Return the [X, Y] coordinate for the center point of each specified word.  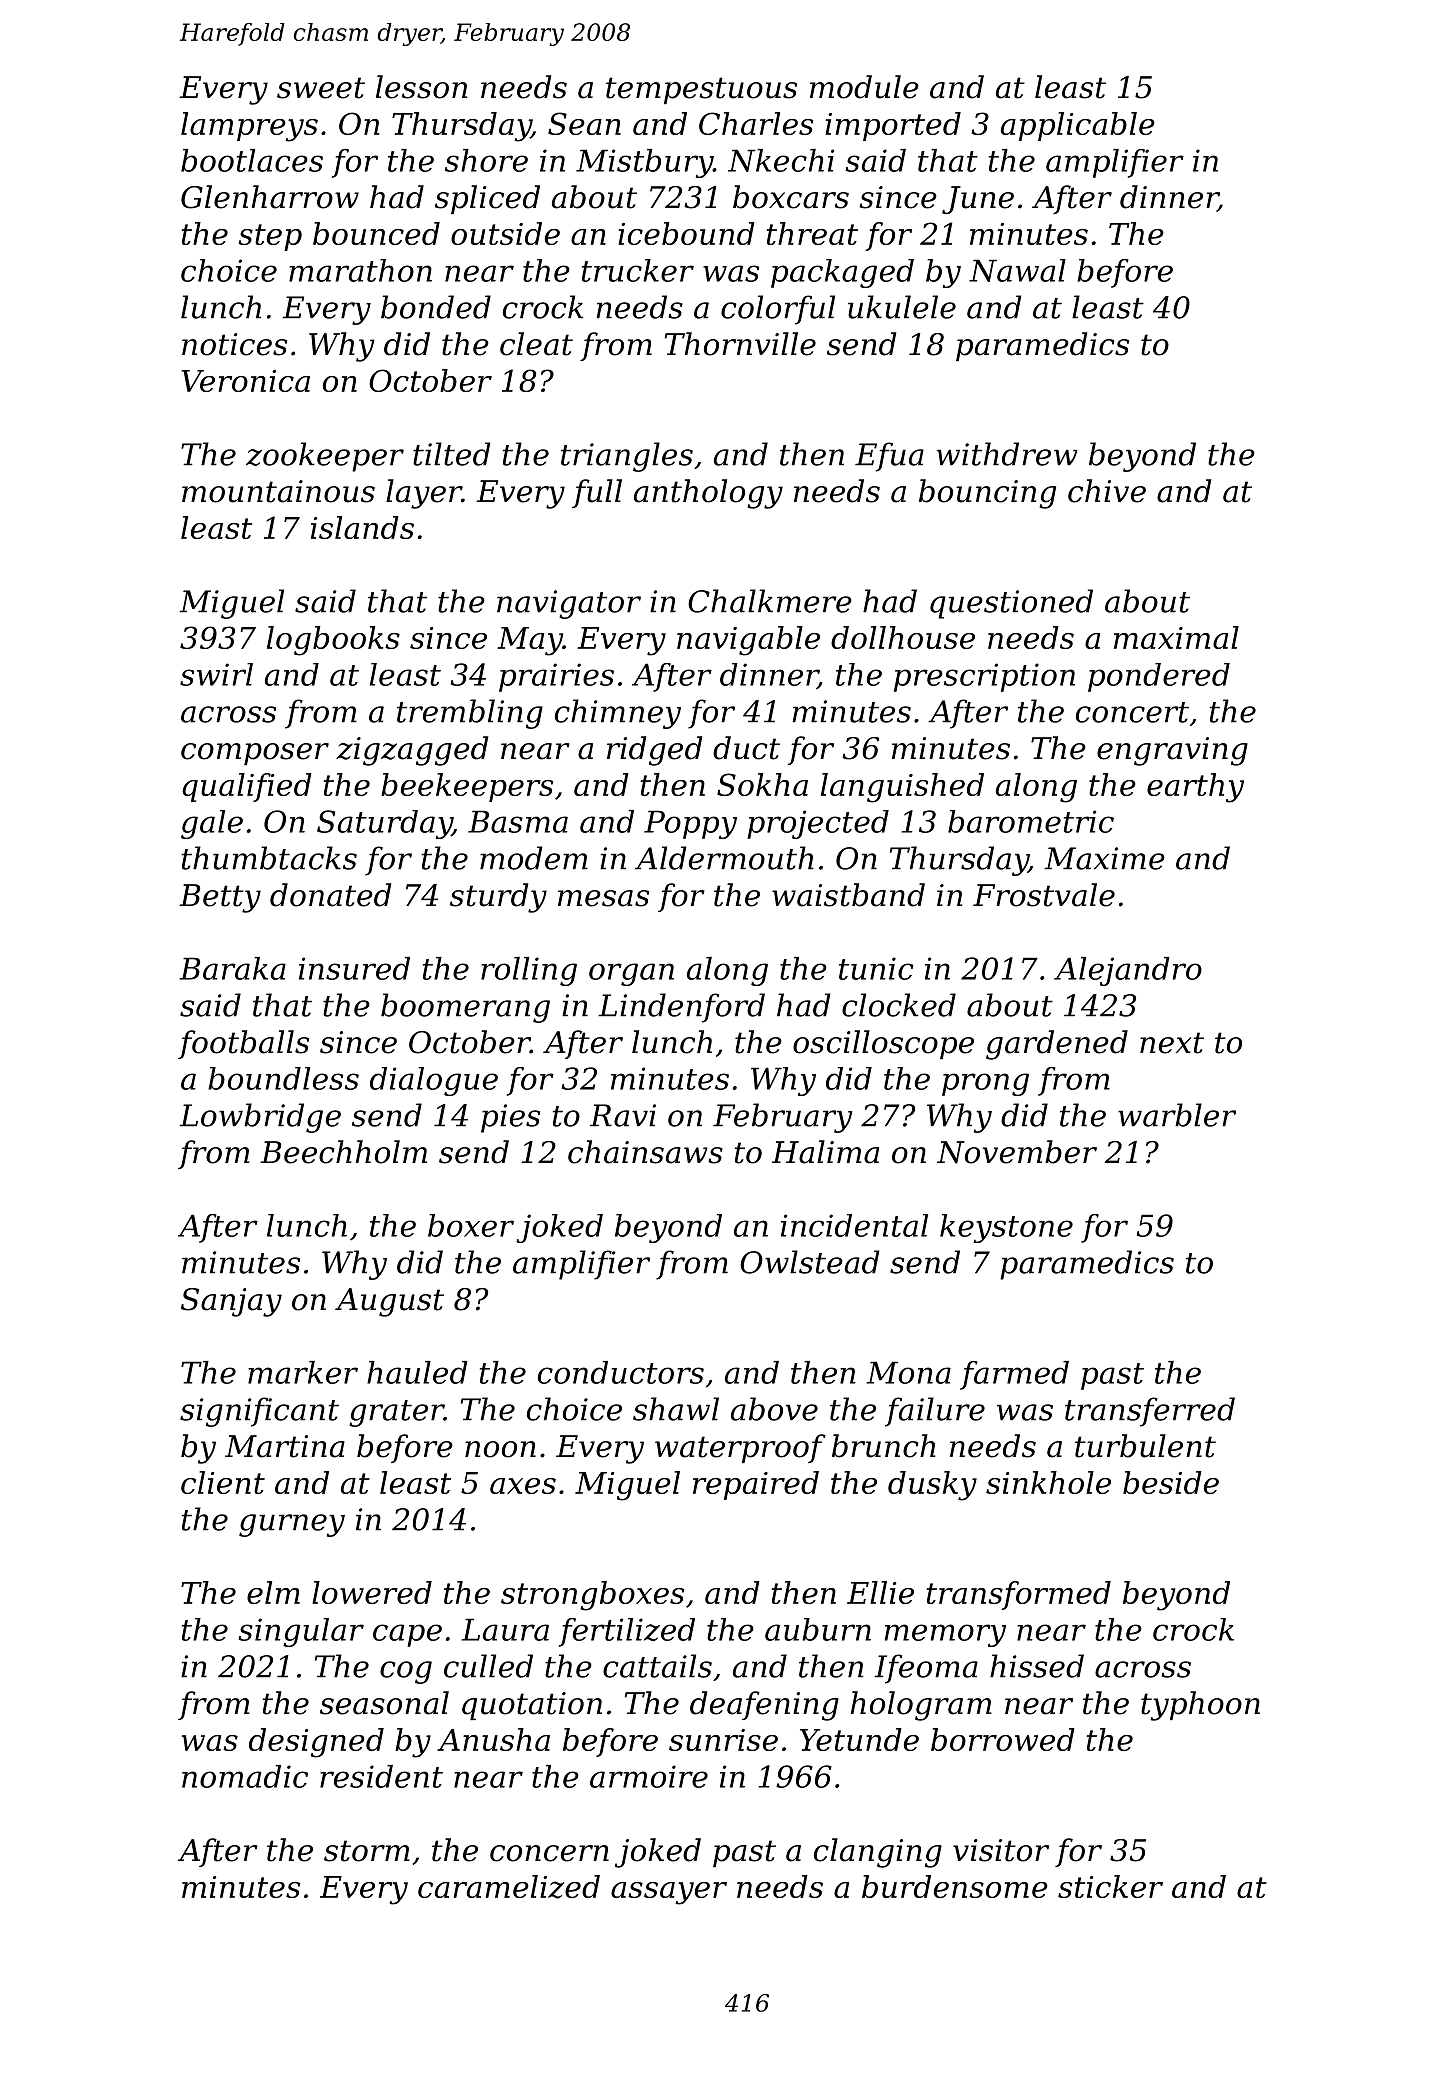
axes [523, 1486]
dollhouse [903, 637]
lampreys [249, 127]
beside [1171, 1482]
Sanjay [231, 1302]
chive [1107, 491]
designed [316, 1743]
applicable [1078, 126]
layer [424, 494]
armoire [649, 1776]
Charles [756, 123]
